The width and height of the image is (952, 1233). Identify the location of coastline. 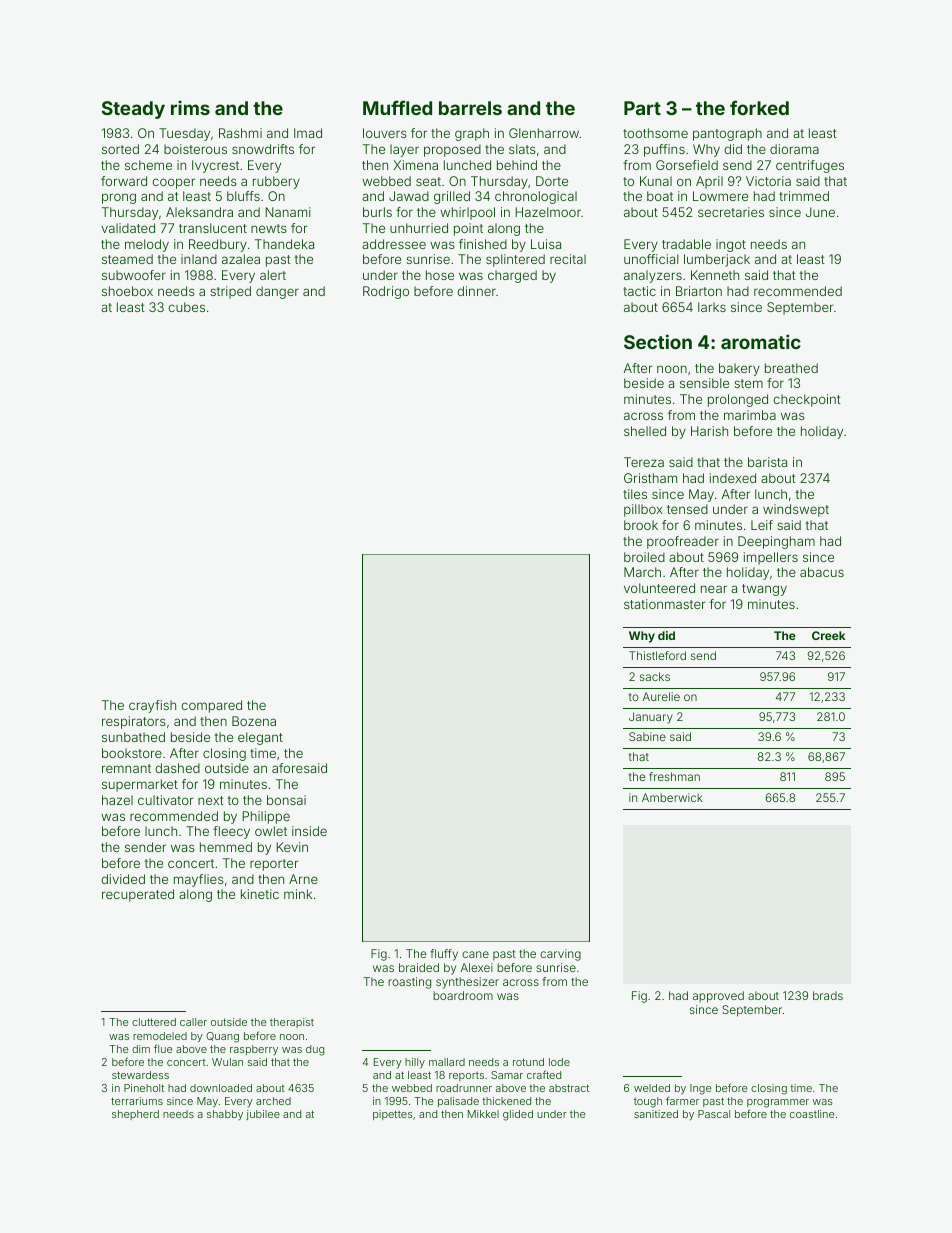
(812, 1114).
